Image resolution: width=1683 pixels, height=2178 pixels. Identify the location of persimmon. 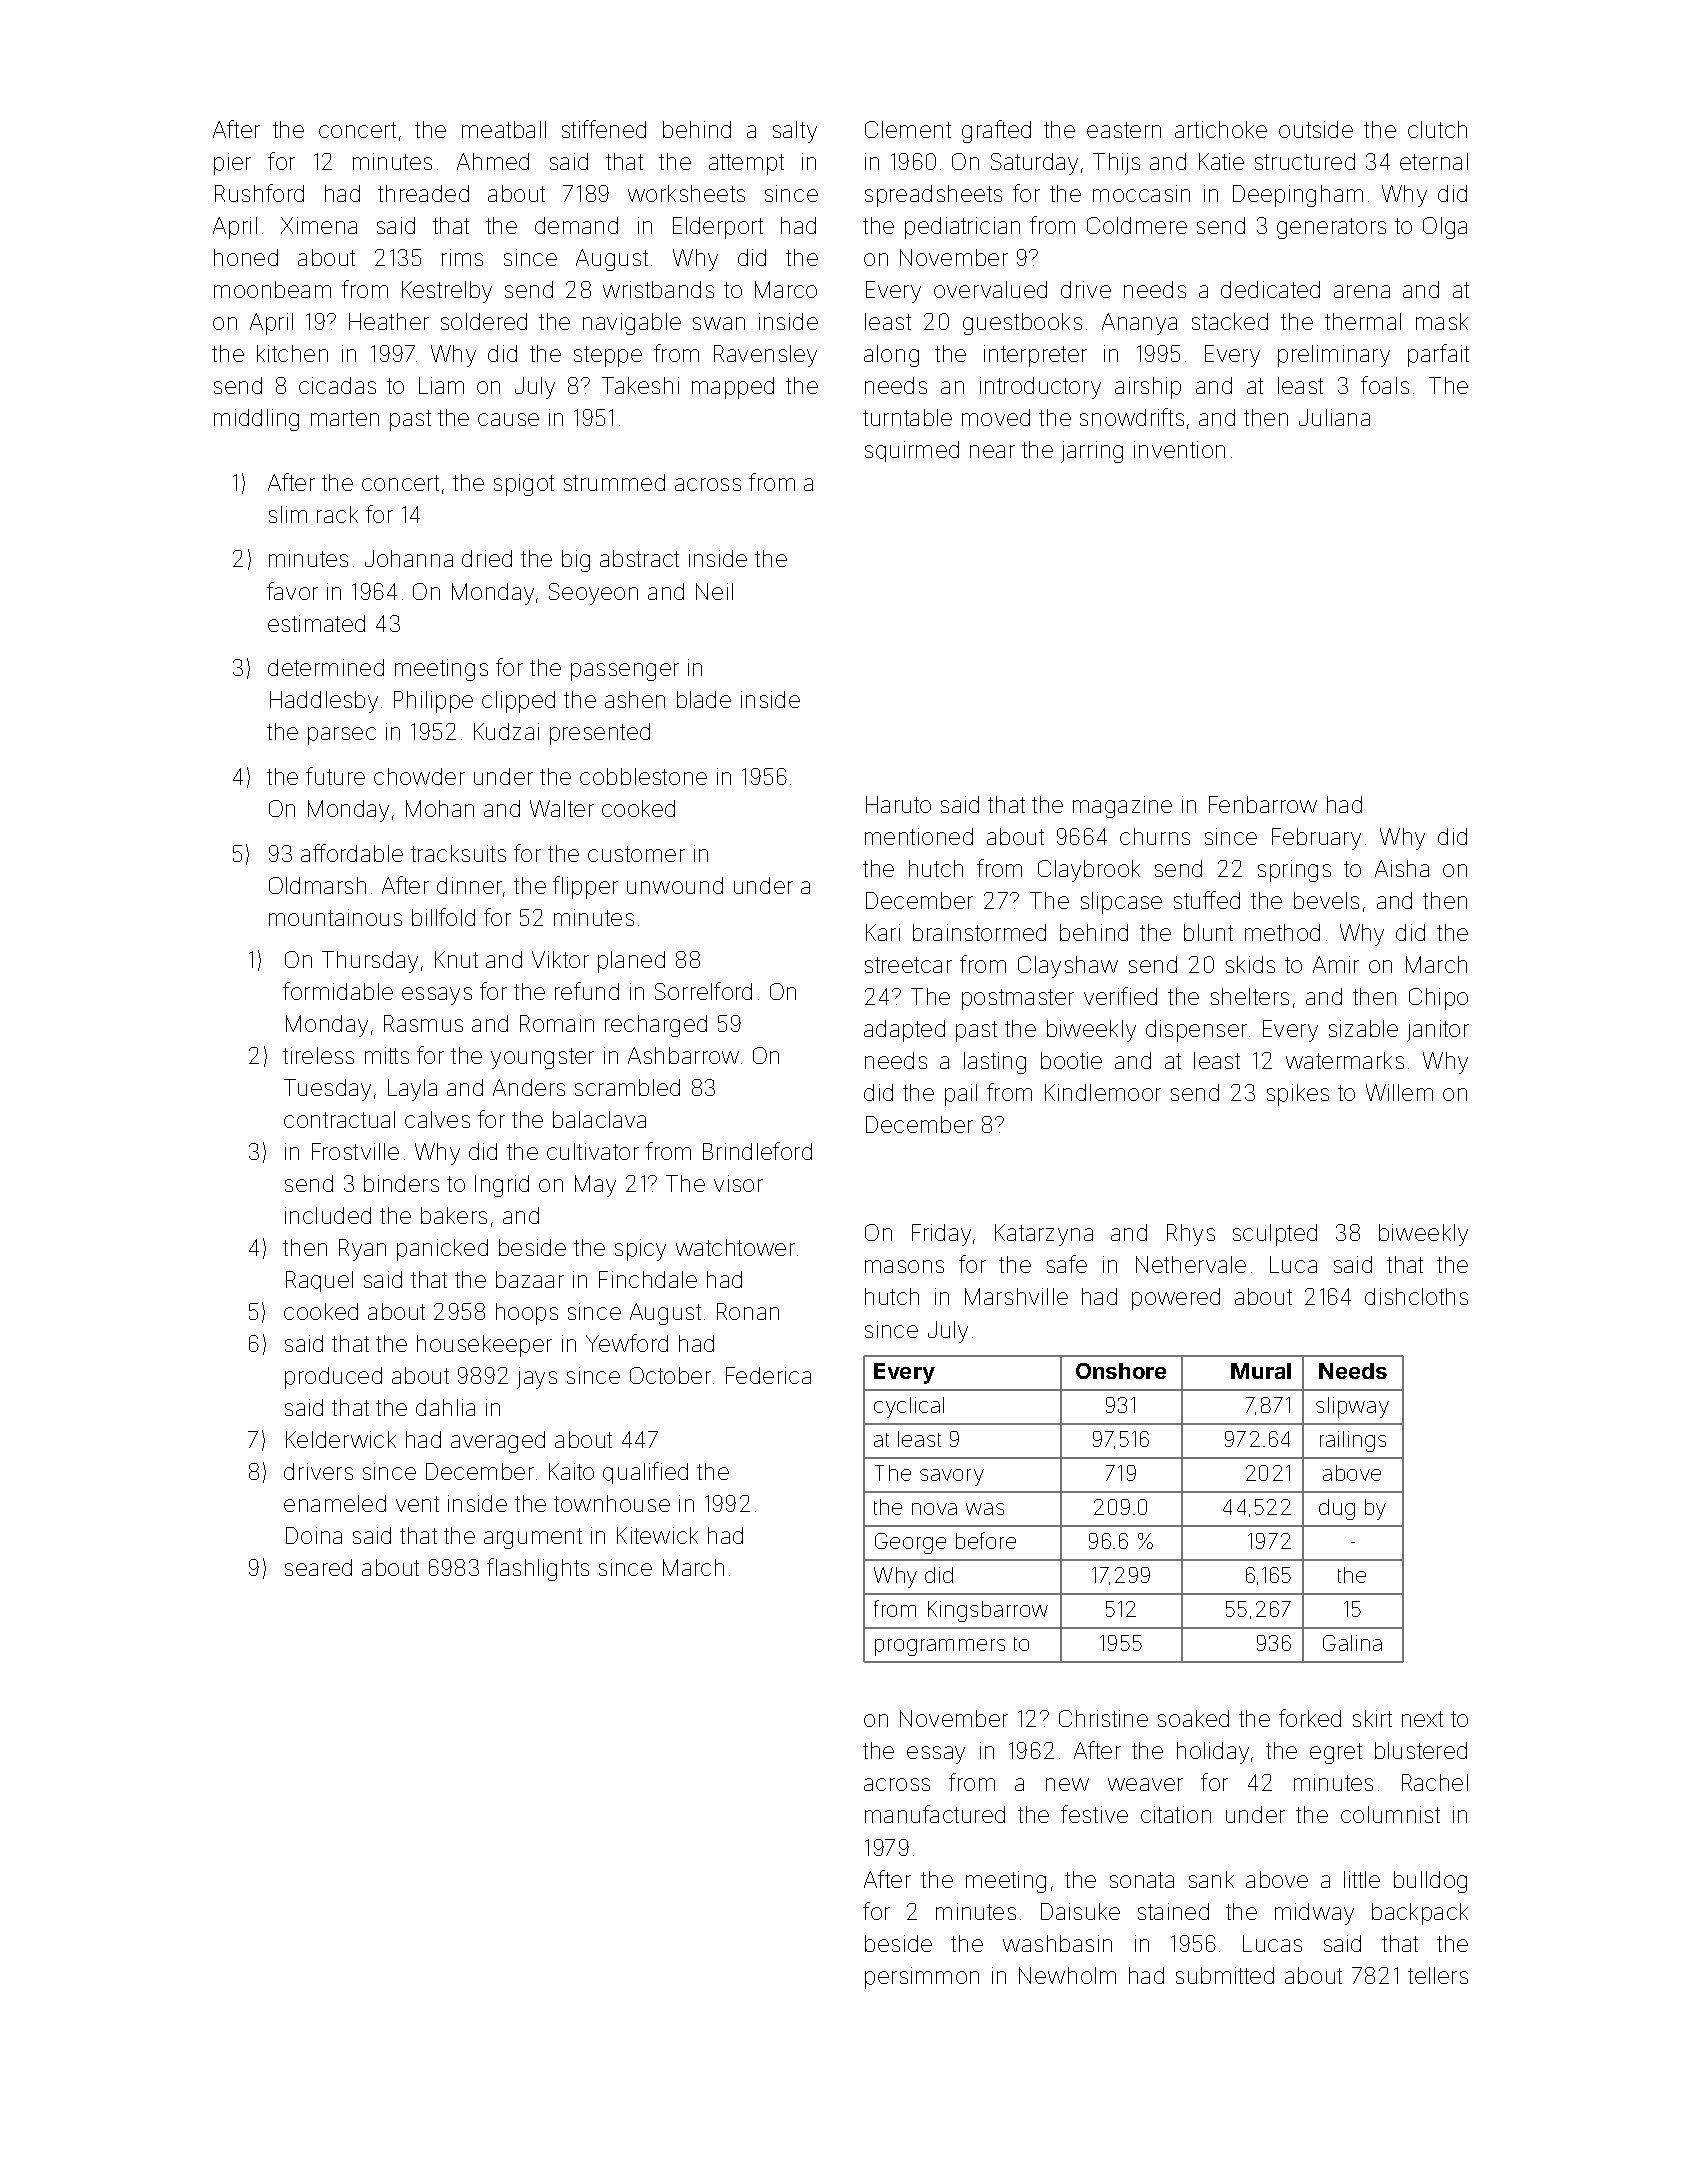
(922, 1978).
